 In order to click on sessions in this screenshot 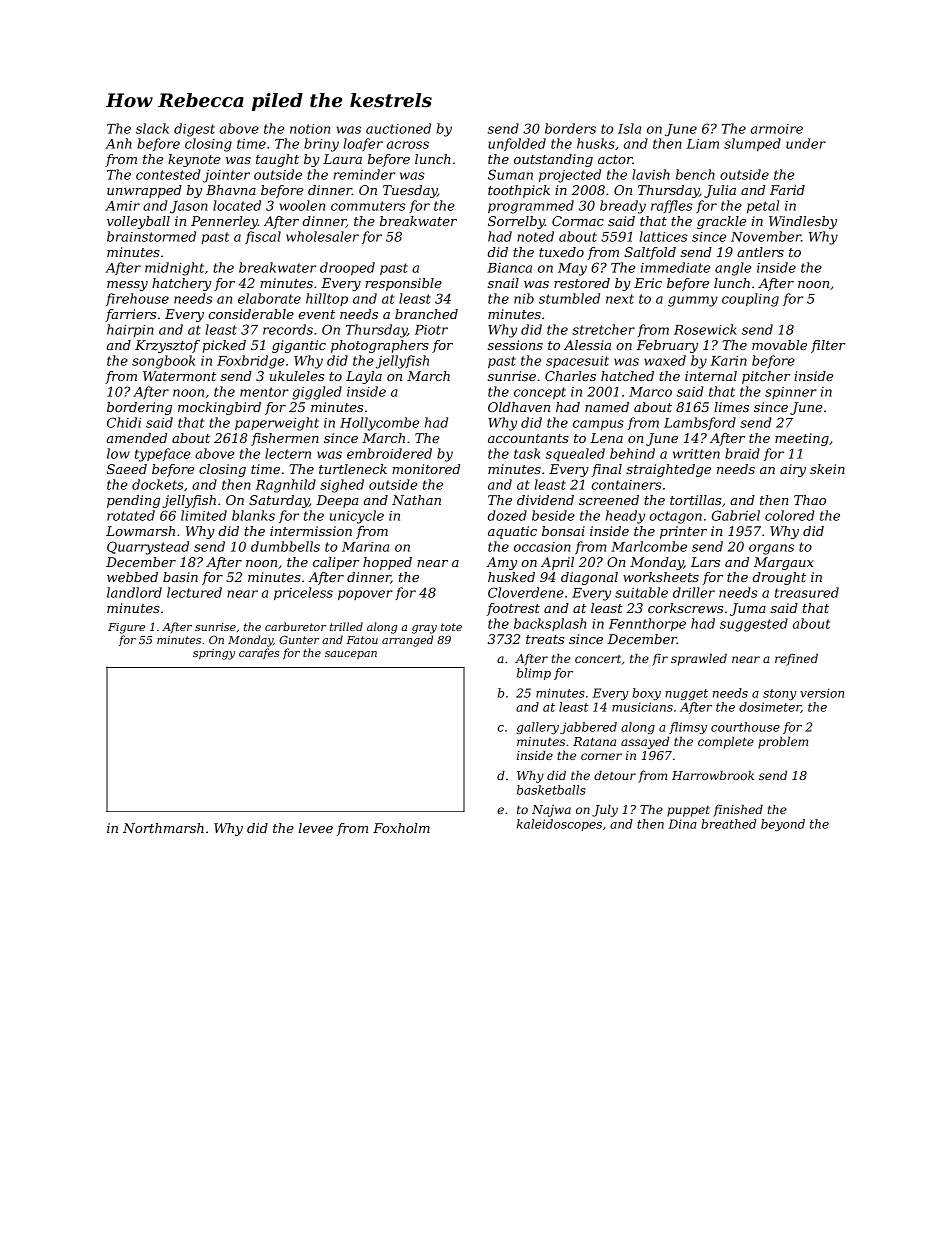, I will do `click(515, 345)`.
